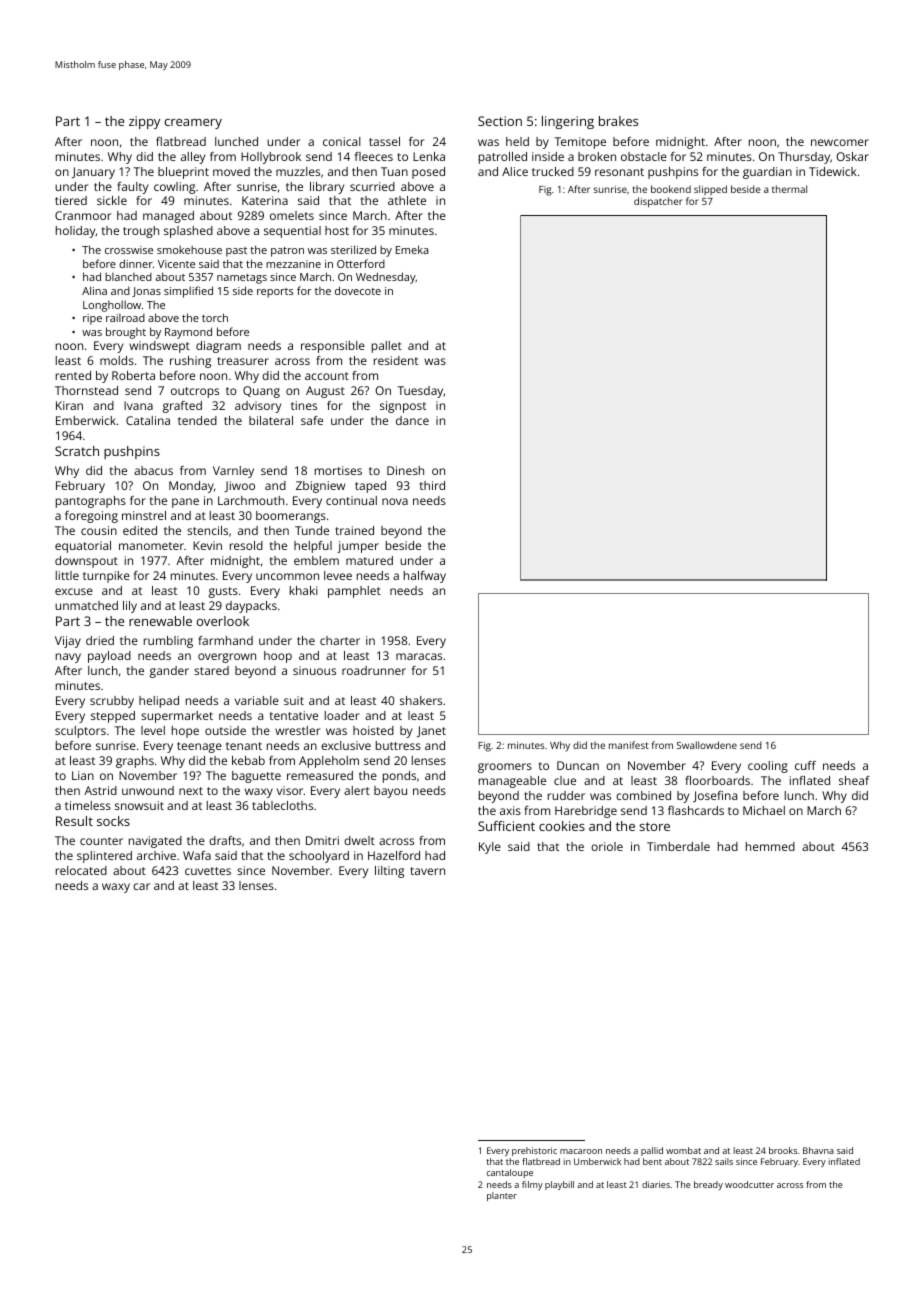 The height and width of the image is (1308, 924). What do you see at coordinates (770, 846) in the image?
I see `hemmed` at bounding box center [770, 846].
